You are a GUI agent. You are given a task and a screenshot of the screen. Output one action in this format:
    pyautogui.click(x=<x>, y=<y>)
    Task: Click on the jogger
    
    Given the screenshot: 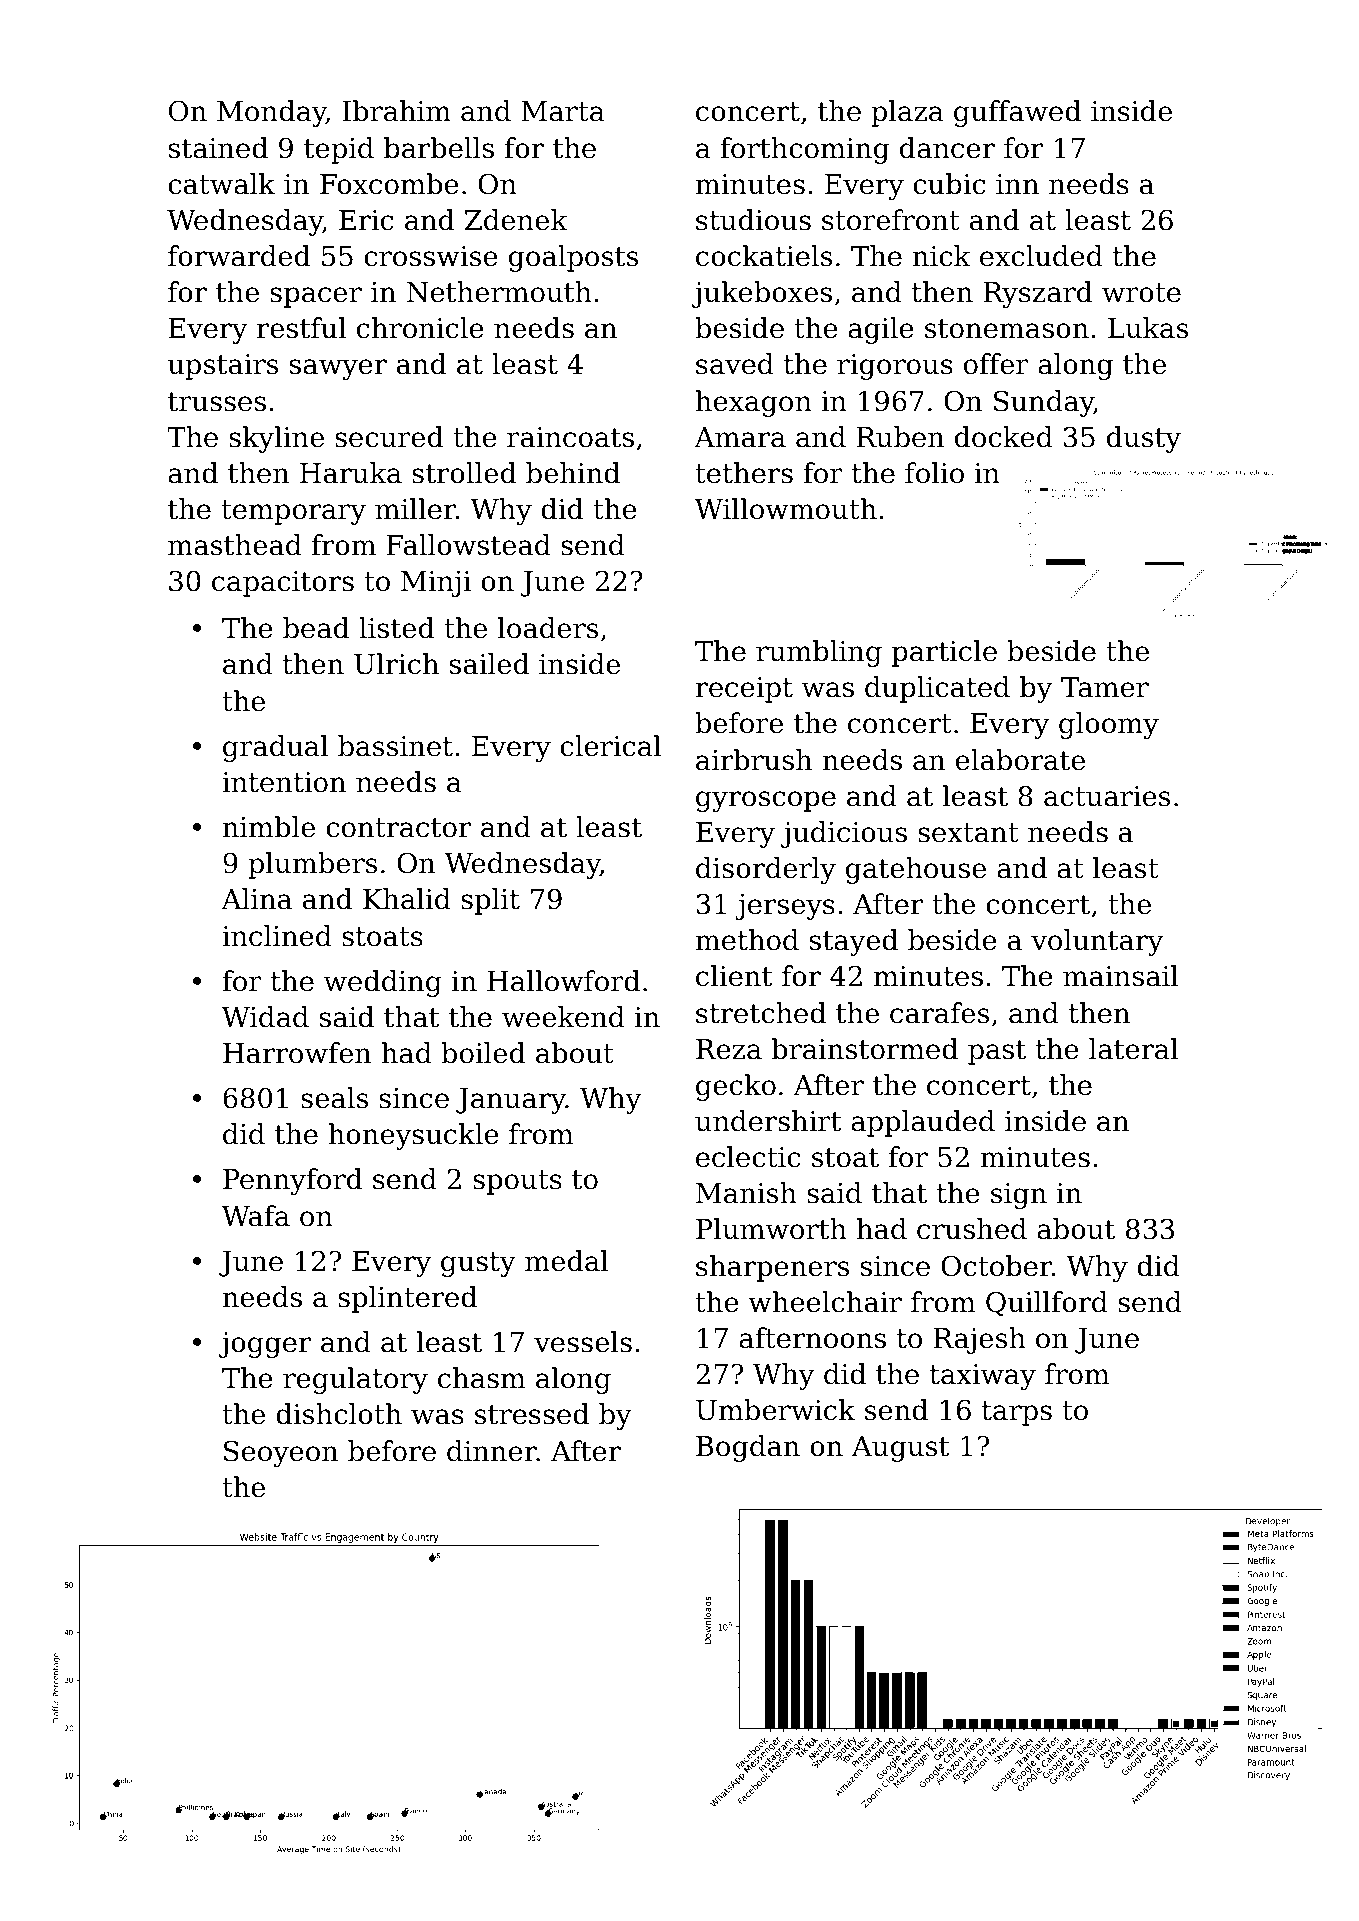 What is the action you would take?
    pyautogui.click(x=265, y=1345)
